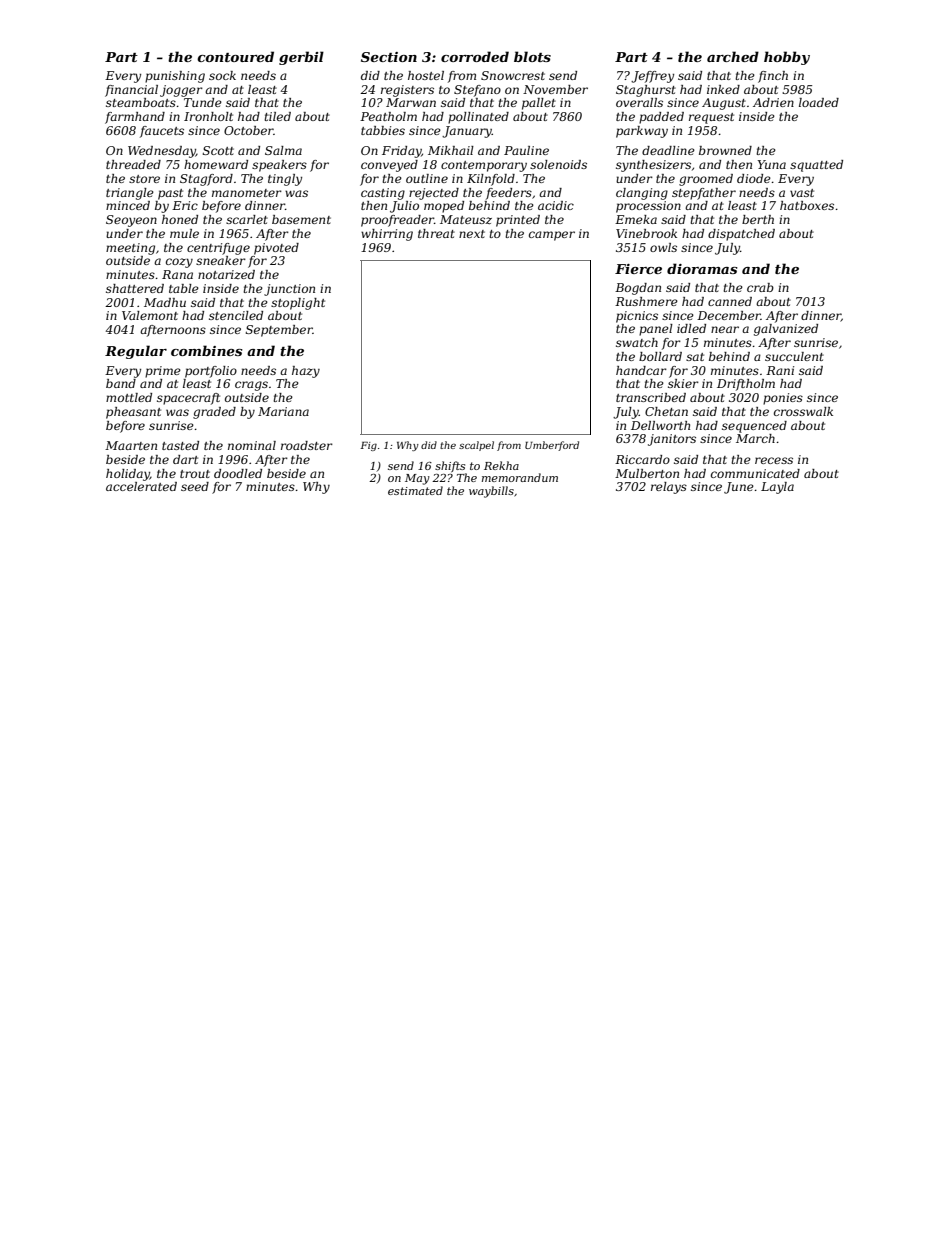 Image resolution: width=952 pixels, height=1233 pixels. I want to click on hobby, so click(787, 58).
